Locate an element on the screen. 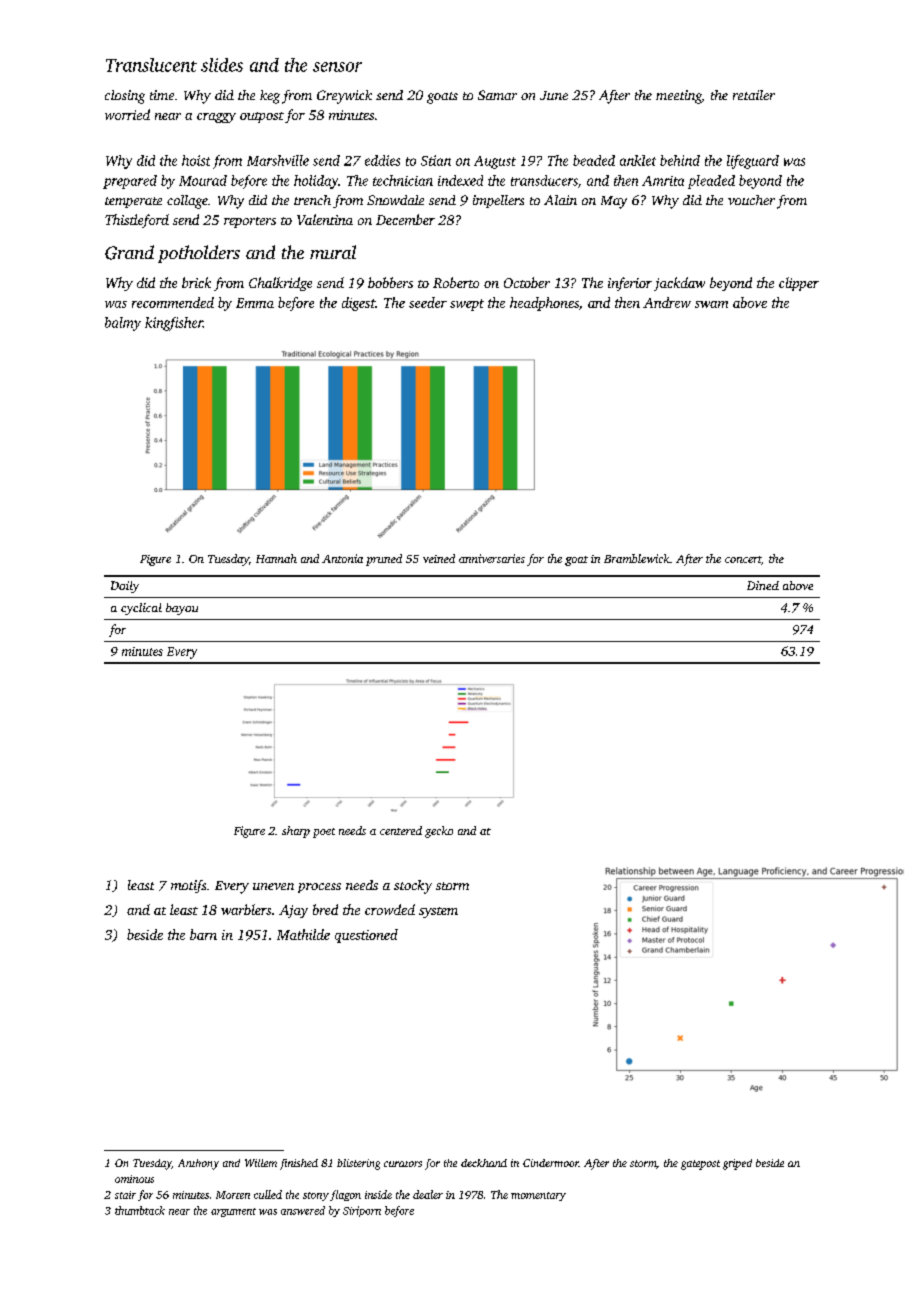 The width and height of the screenshot is (924, 1308). anniversaries is located at coordinates (492, 558).
